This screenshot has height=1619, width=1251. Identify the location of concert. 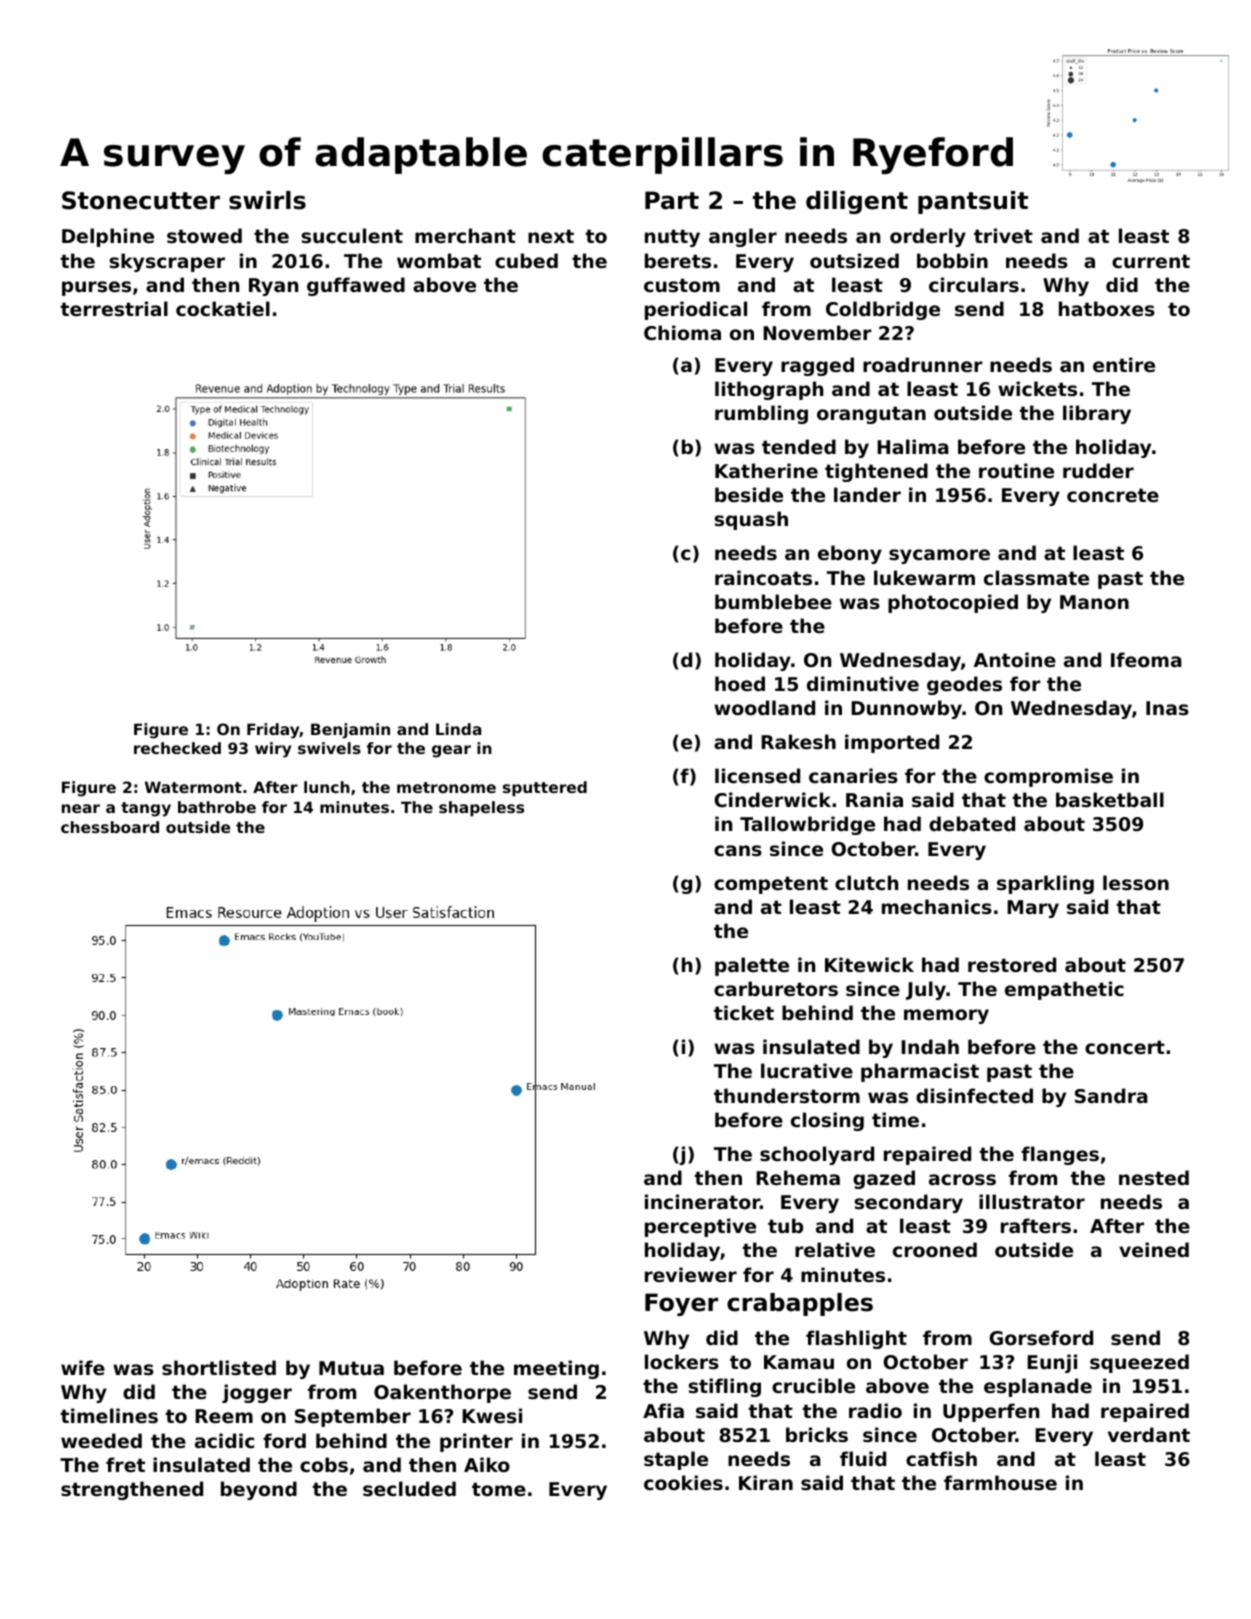
(1125, 1047).
